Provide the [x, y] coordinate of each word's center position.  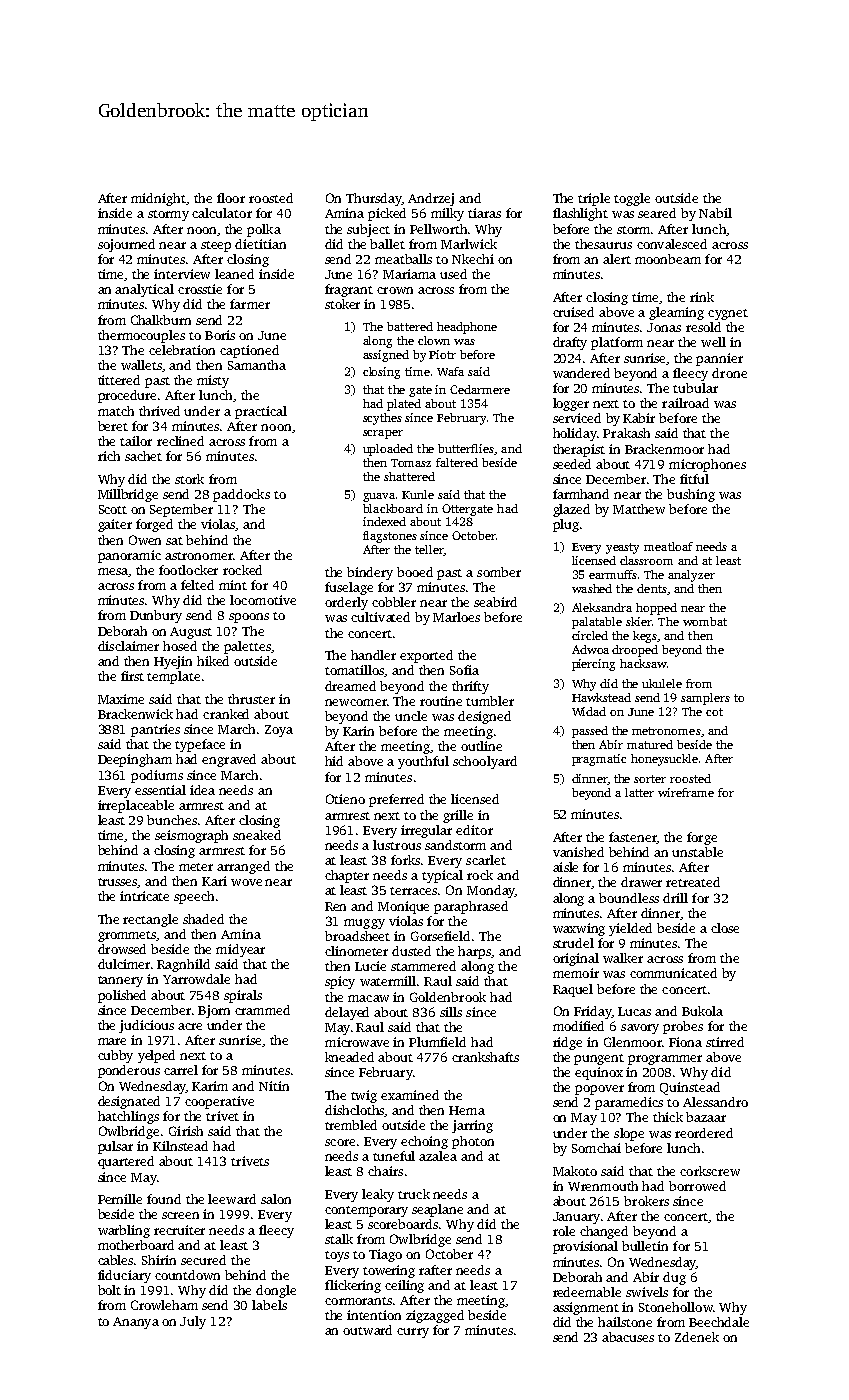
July [193, 1322]
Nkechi [473, 259]
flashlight [580, 214]
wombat [705, 621]
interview [182, 274]
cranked [226, 714]
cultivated [380, 617]
